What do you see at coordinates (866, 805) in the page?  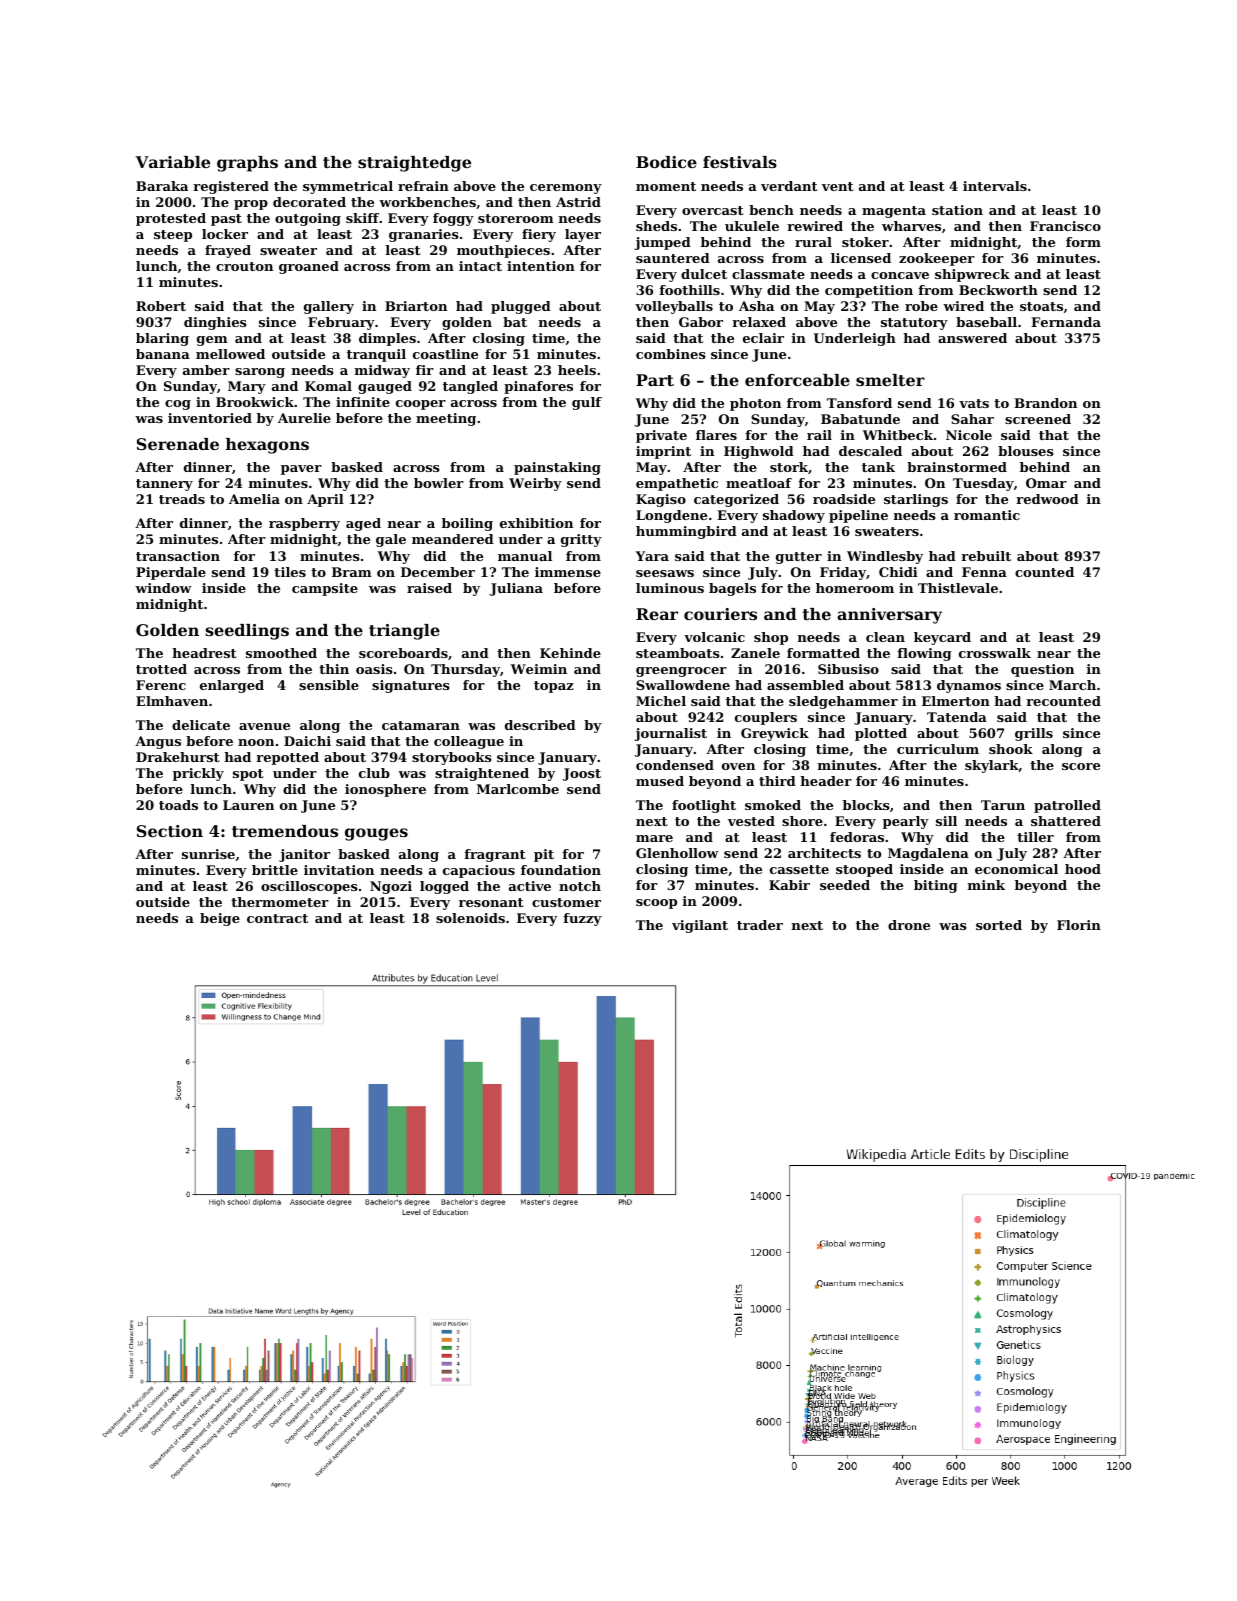 I see `blocks` at bounding box center [866, 805].
